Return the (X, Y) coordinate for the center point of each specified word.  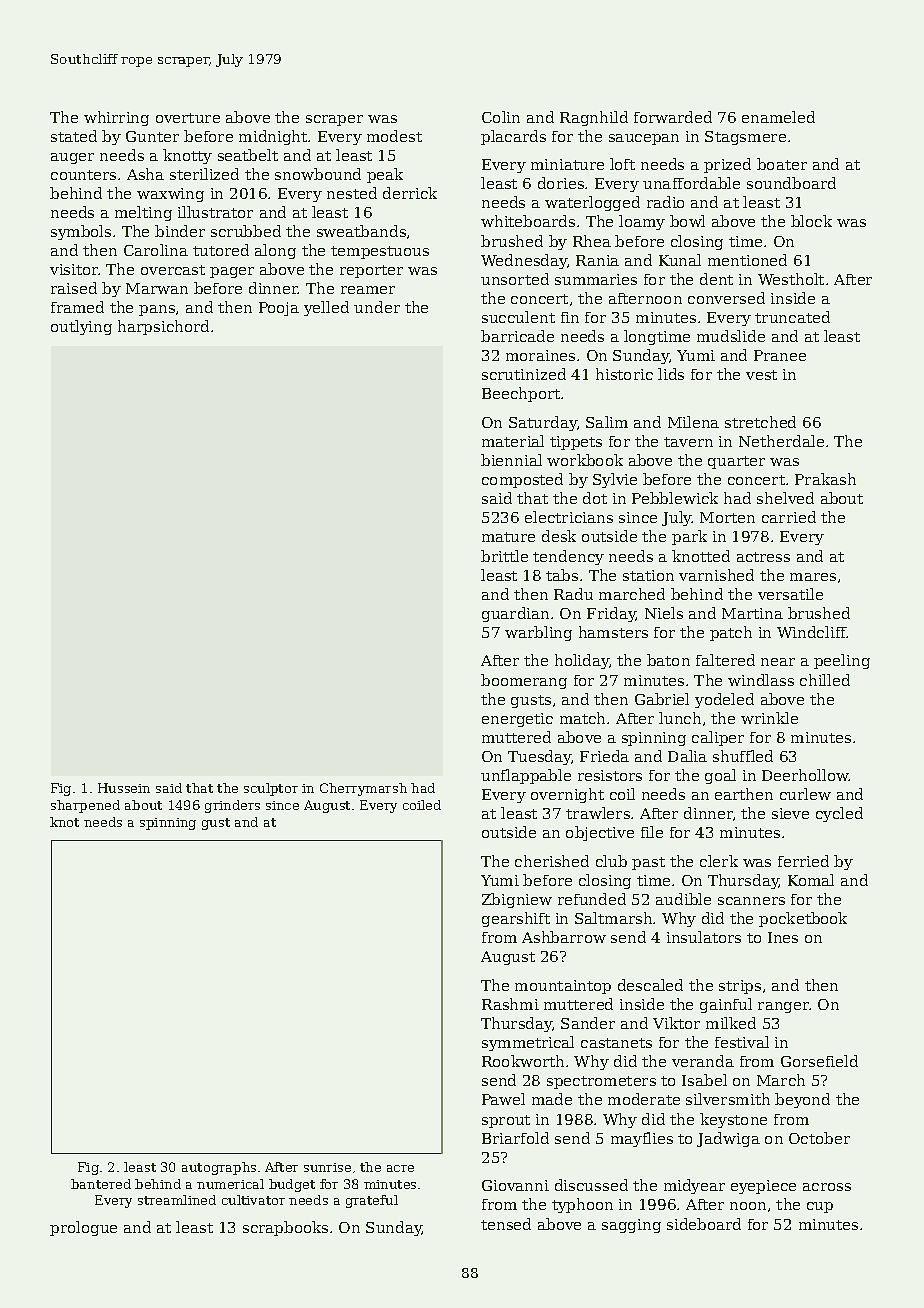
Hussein (124, 788)
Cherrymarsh (363, 789)
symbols (81, 232)
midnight (273, 137)
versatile (790, 594)
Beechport (521, 394)
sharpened (85, 806)
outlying (81, 327)
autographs (219, 1168)
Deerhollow (805, 775)
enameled (778, 117)
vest (761, 375)
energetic (517, 720)
